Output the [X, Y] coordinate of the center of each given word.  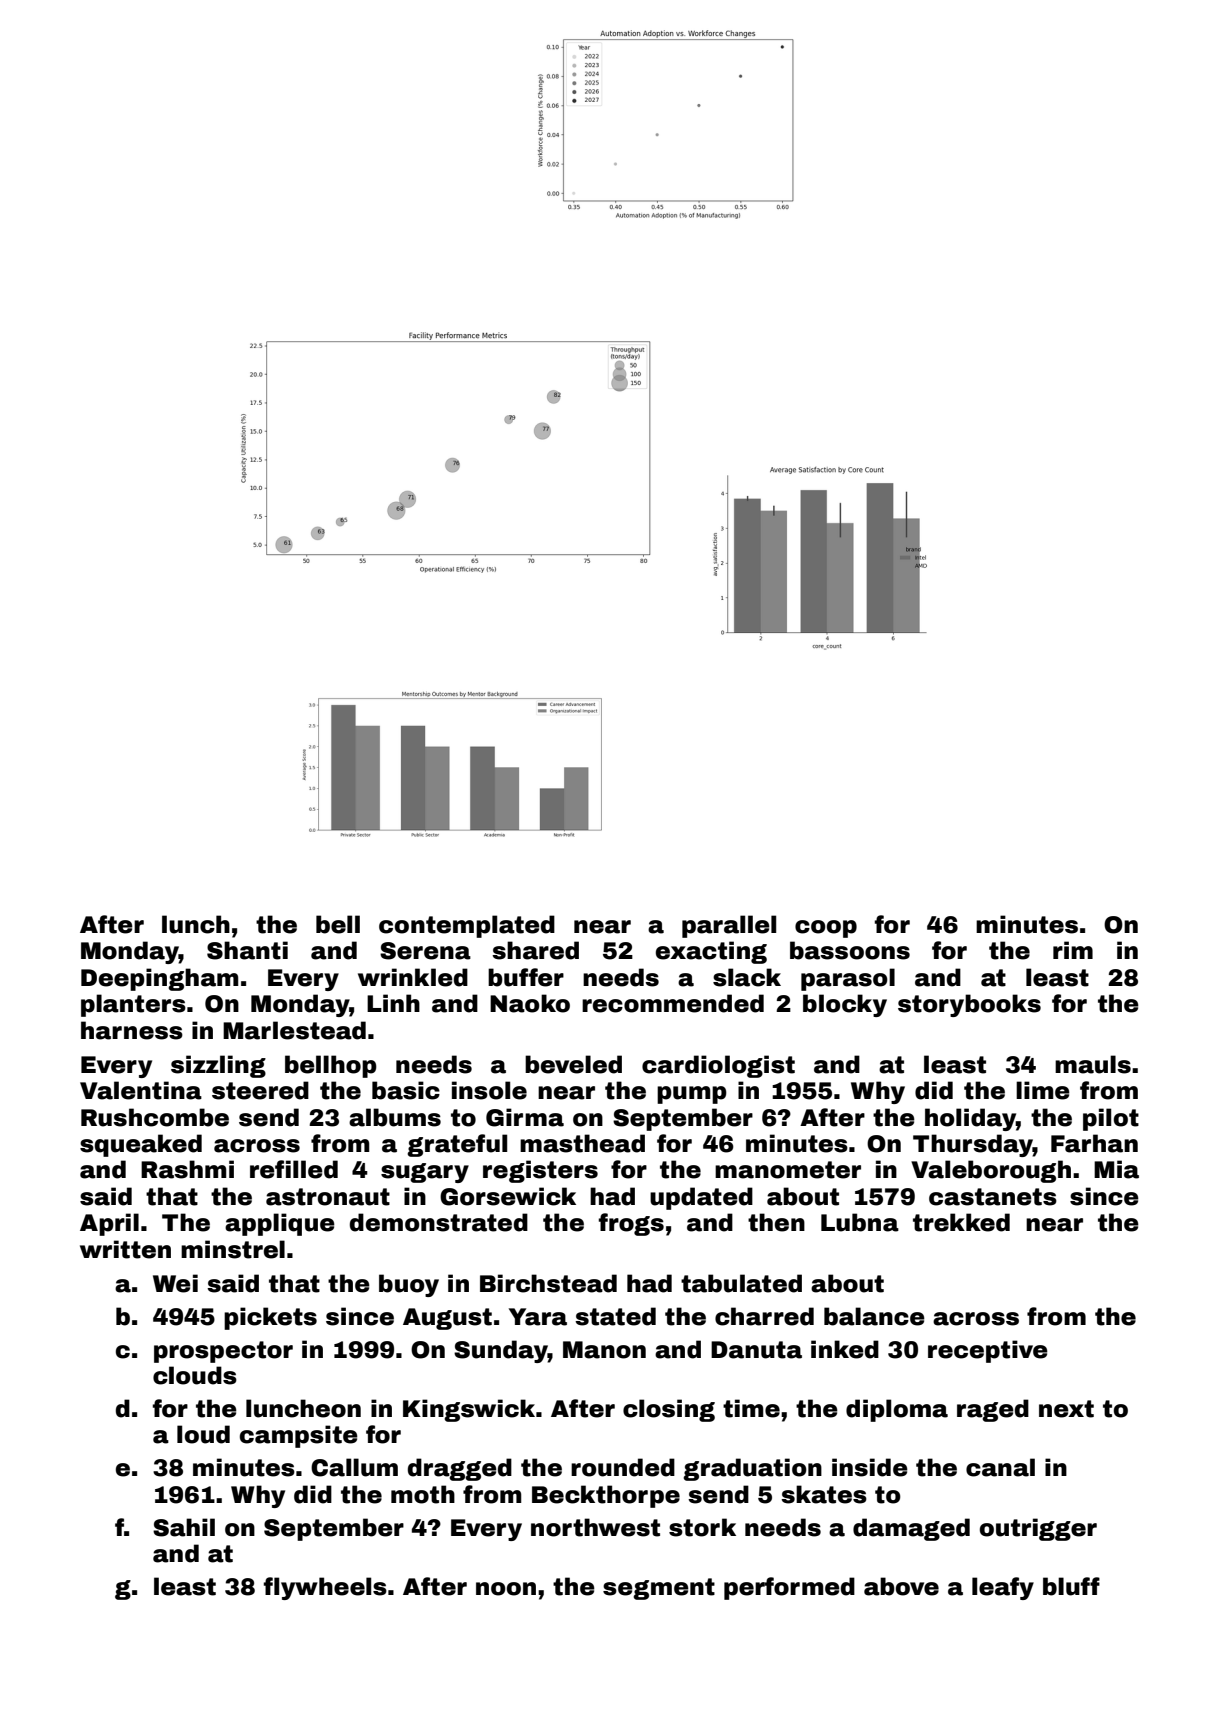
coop [826, 929]
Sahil [184, 1527]
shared [535, 950]
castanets [993, 1197]
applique [280, 1224]
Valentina [141, 1090]
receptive [988, 1351]
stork [702, 1527]
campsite [299, 1436]
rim [1073, 950]
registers [540, 1171]
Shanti [247, 950]
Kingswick [469, 1410]
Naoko [530, 1003]
